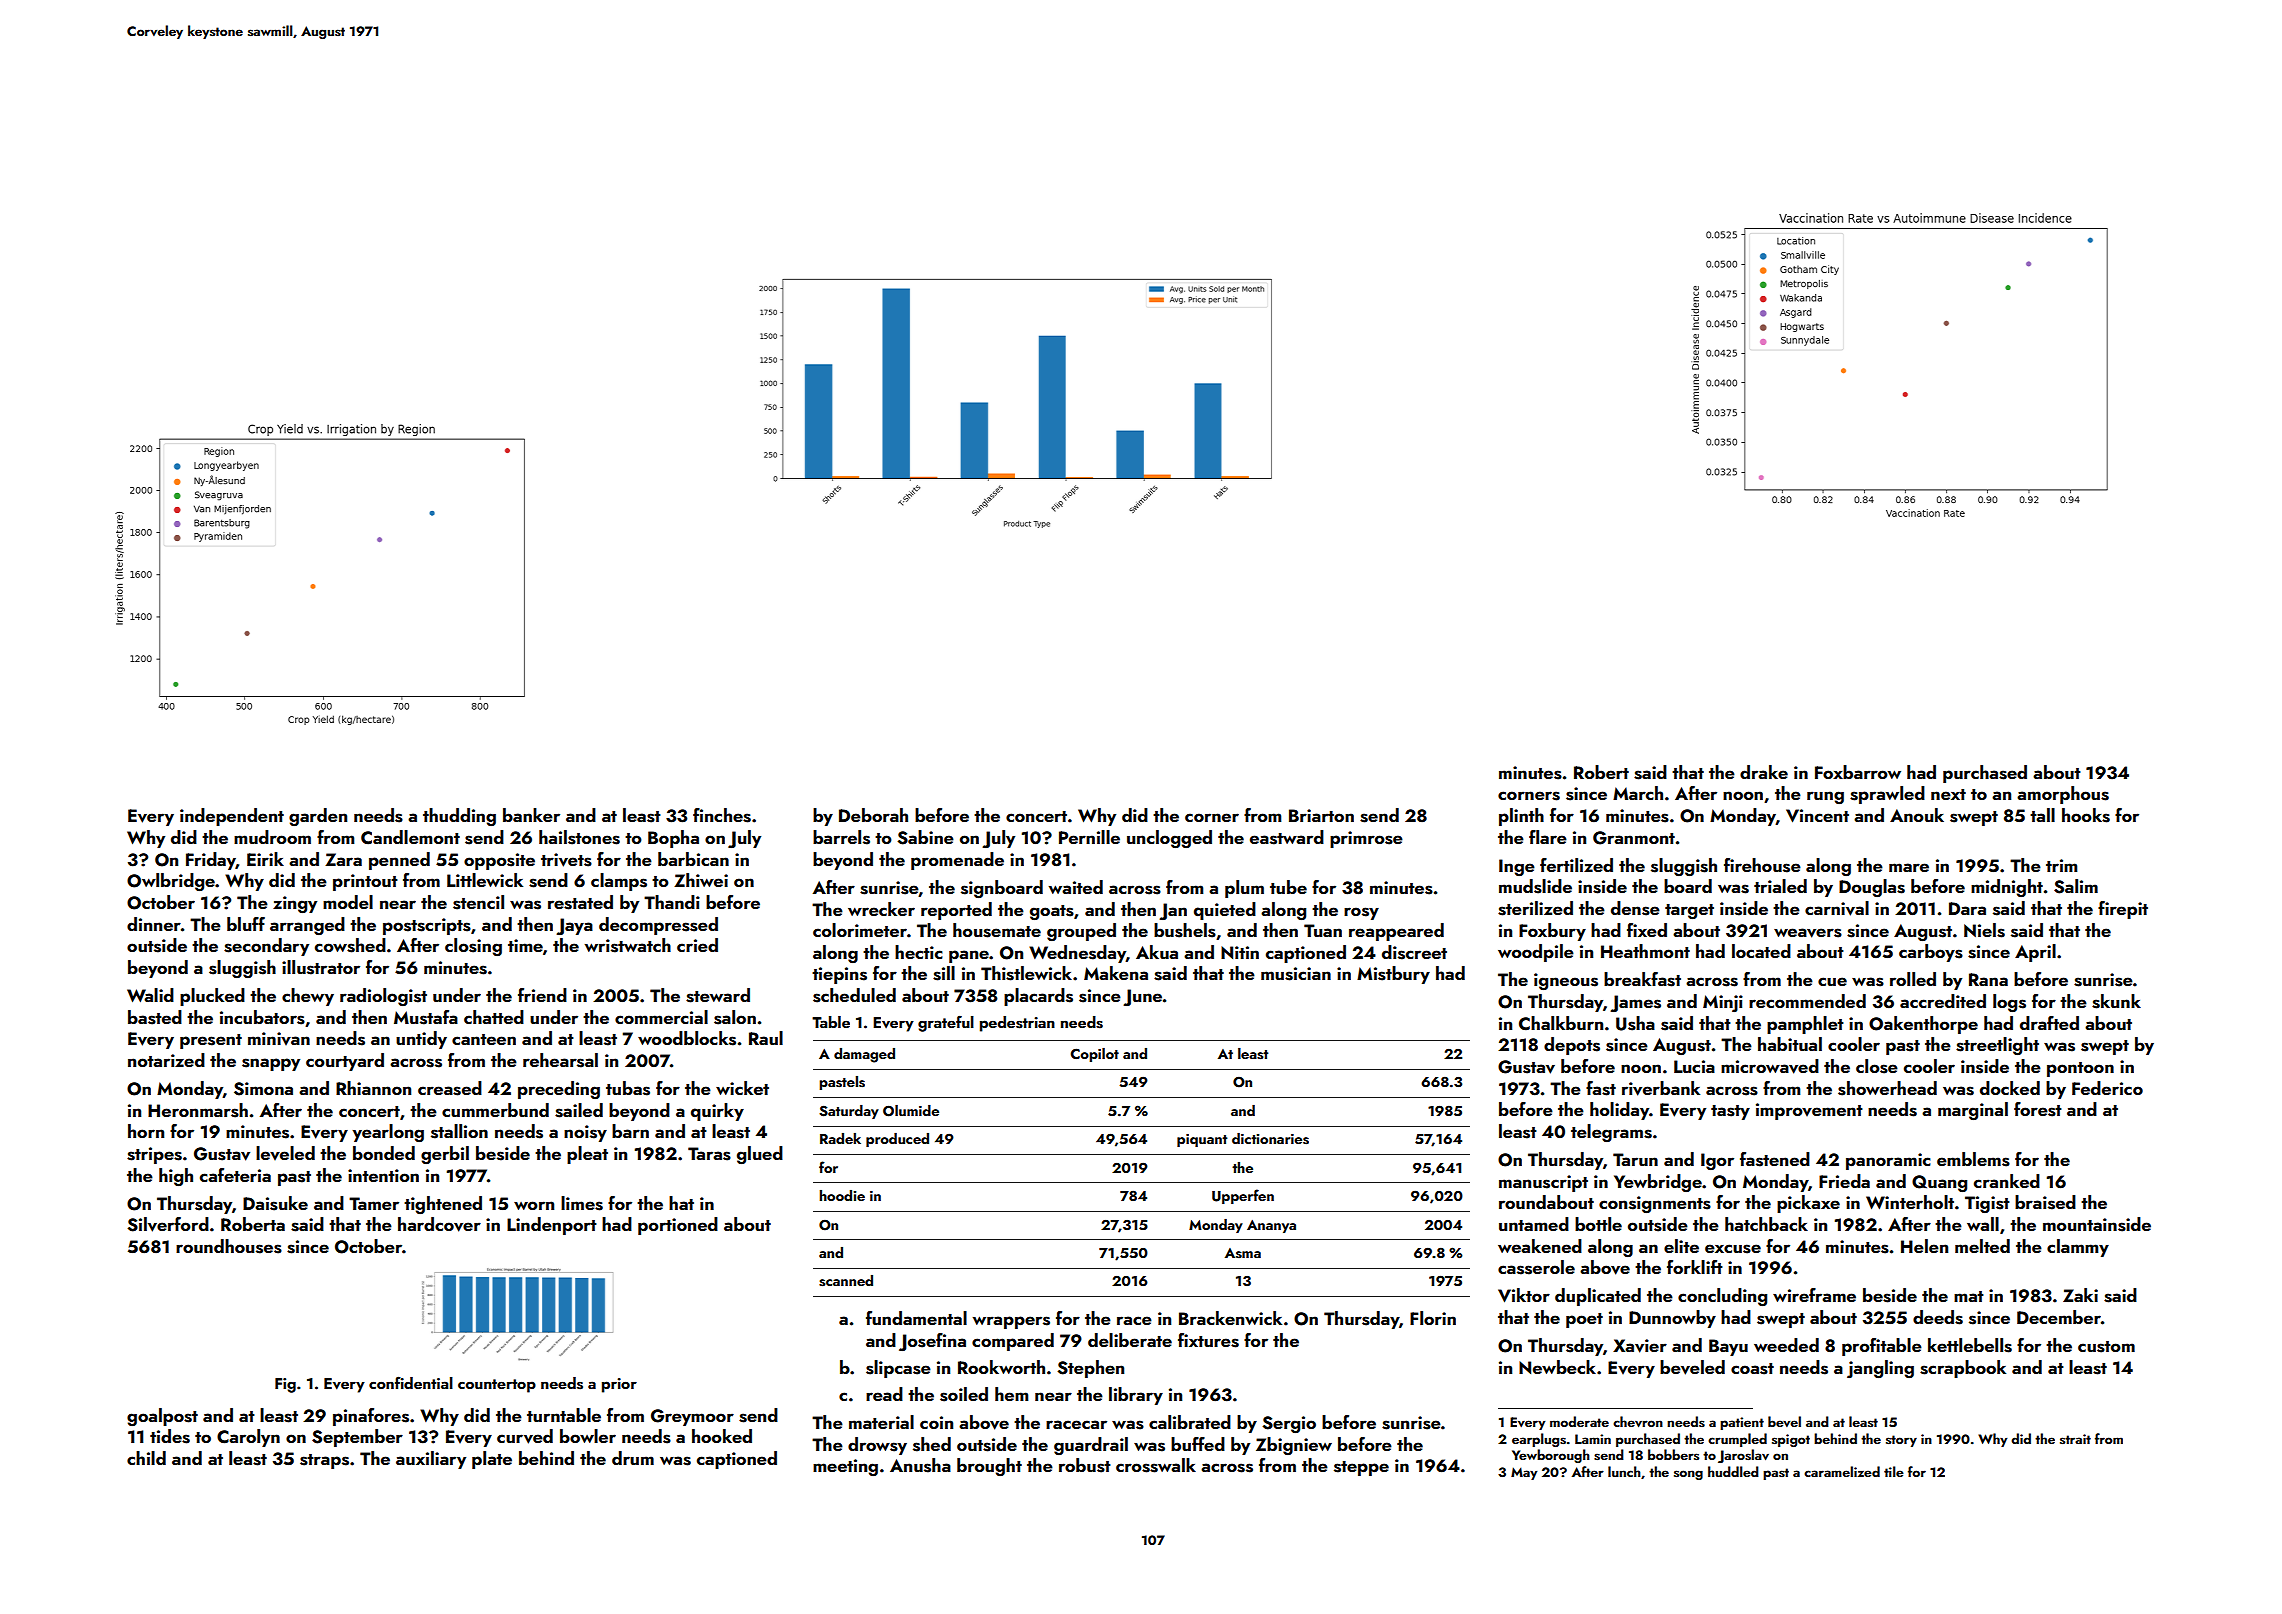 This page has width=2282, height=1614. Describe the element at coordinates (492, 1460) in the page. I see `plate` at that location.
